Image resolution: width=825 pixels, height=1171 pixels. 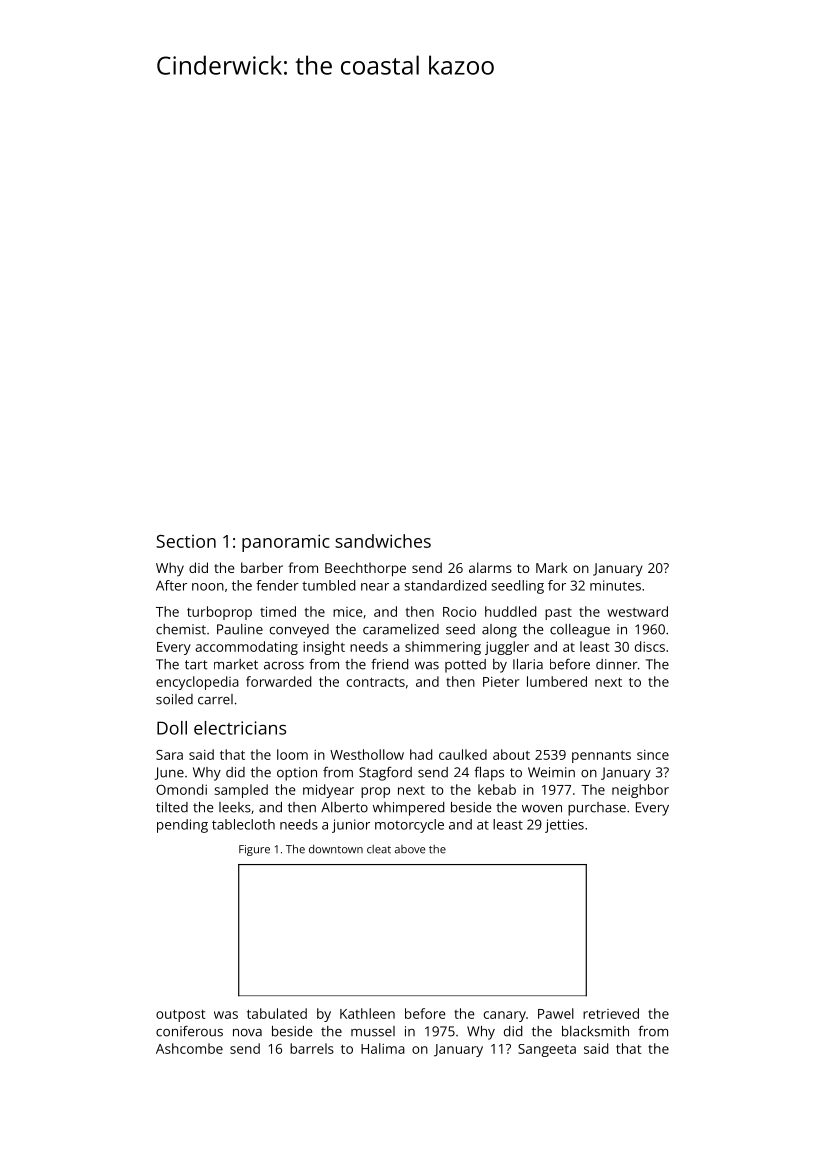 I want to click on alarms, so click(x=490, y=567).
